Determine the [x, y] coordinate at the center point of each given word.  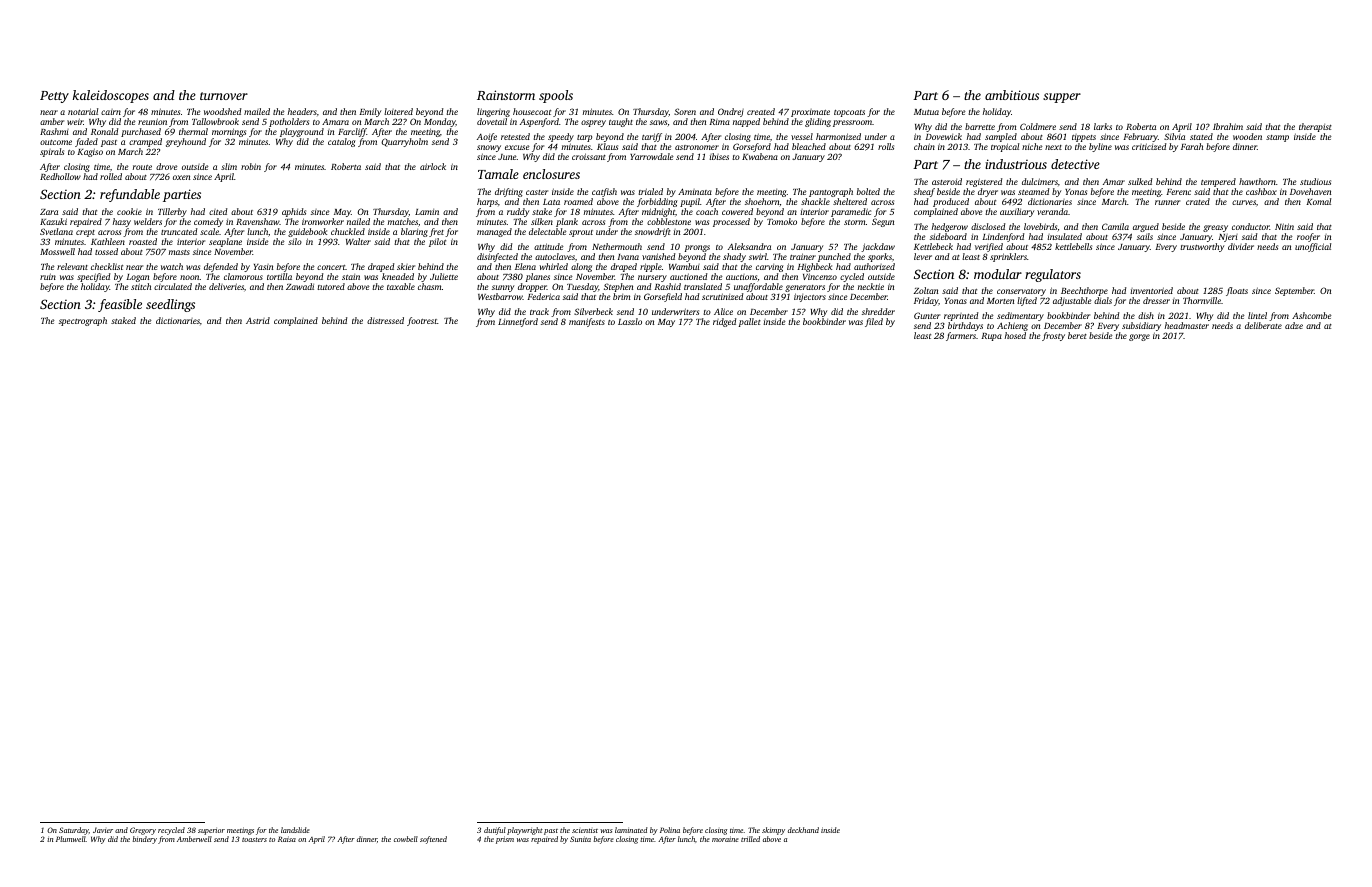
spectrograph [83, 321]
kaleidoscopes [111, 96]
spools [556, 96]
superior [211, 832]
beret [1077, 335]
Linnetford [518, 322]
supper [1062, 98]
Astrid [258, 320]
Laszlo [630, 321]
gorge [1139, 337]
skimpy [773, 831]
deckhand [803, 830]
